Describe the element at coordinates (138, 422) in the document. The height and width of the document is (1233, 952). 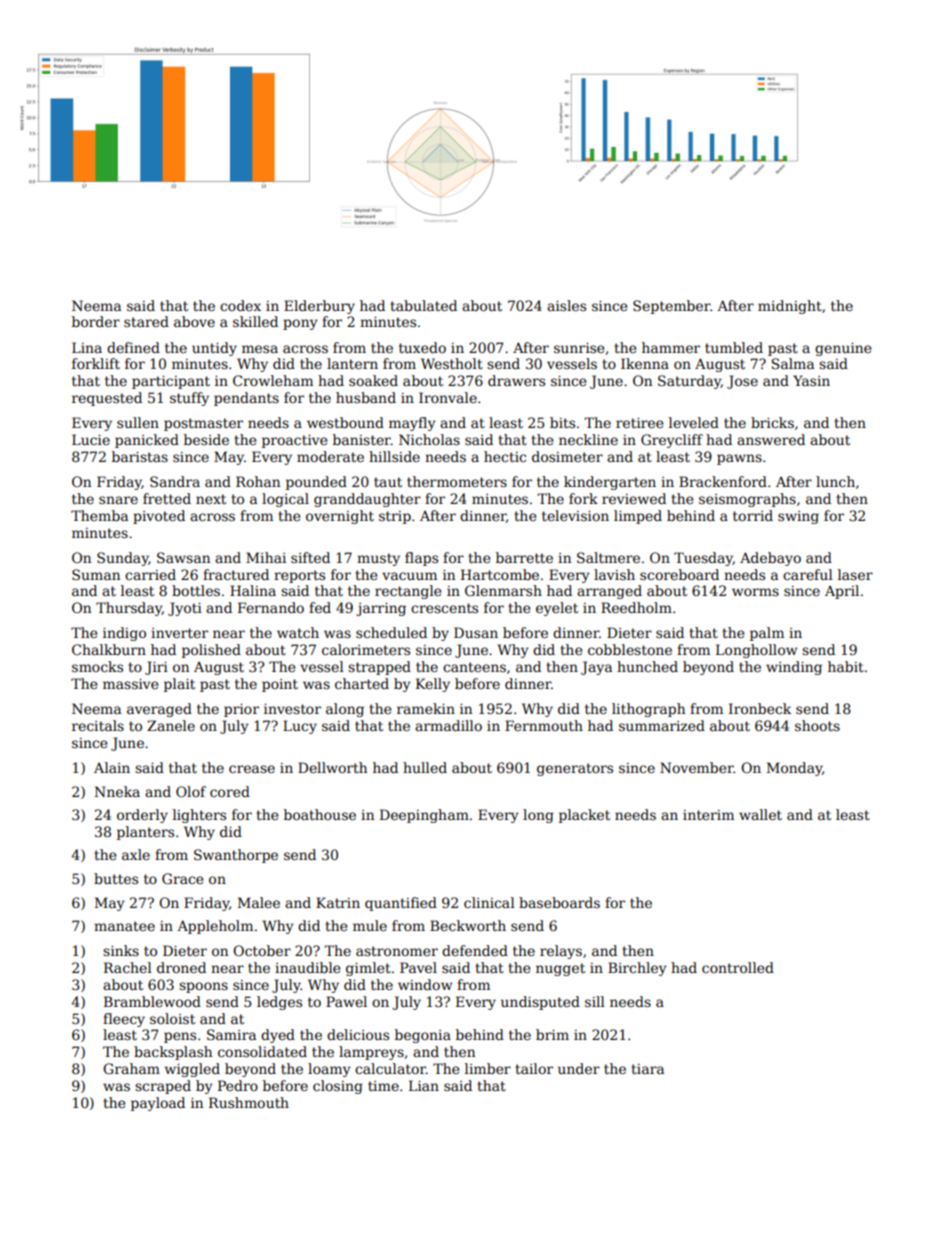
I see `sullen` at that location.
